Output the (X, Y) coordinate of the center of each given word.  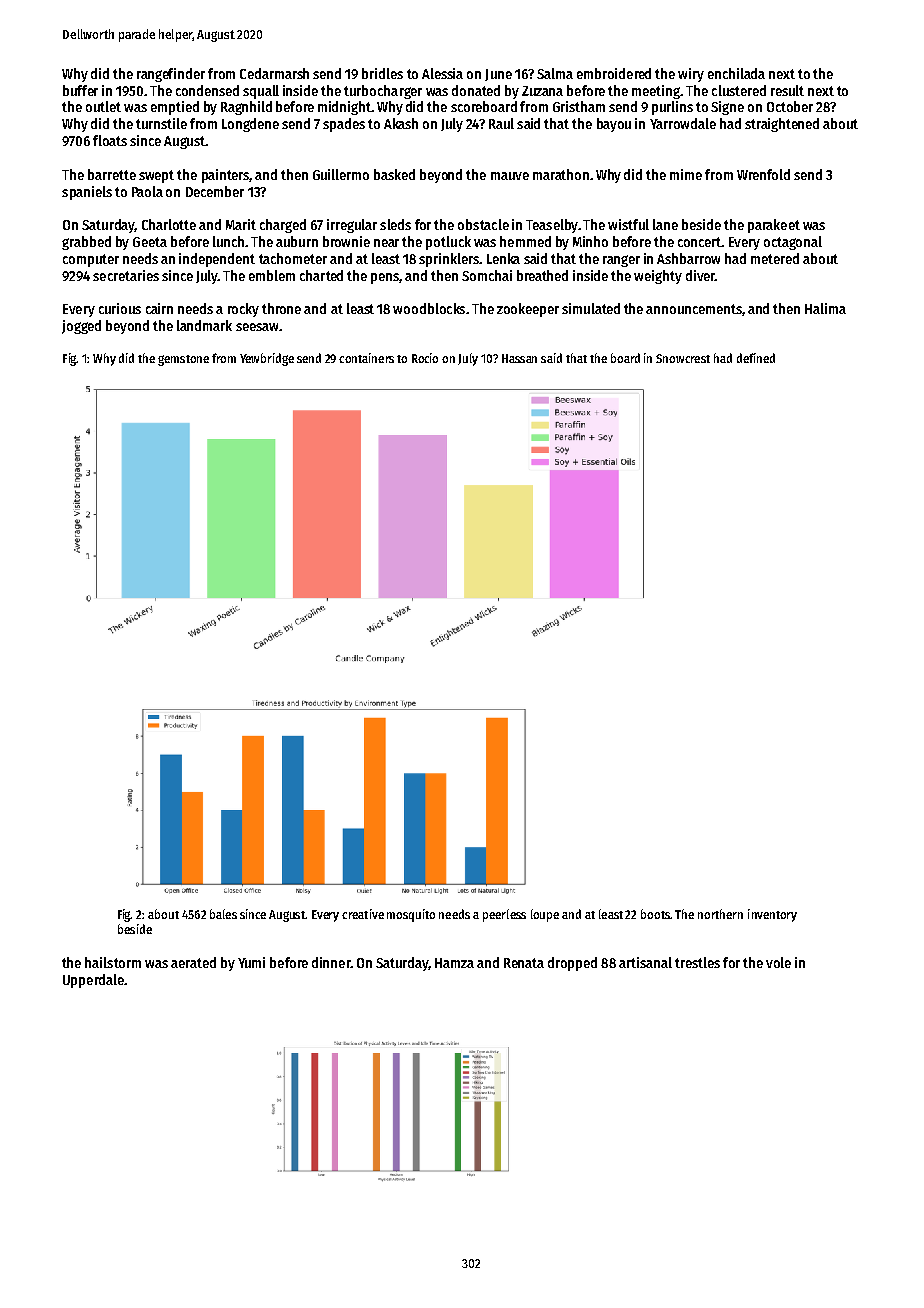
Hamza (454, 963)
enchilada (736, 73)
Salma (555, 73)
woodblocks (429, 308)
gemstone (183, 360)
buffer (80, 90)
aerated (193, 962)
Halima (825, 308)
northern (720, 914)
